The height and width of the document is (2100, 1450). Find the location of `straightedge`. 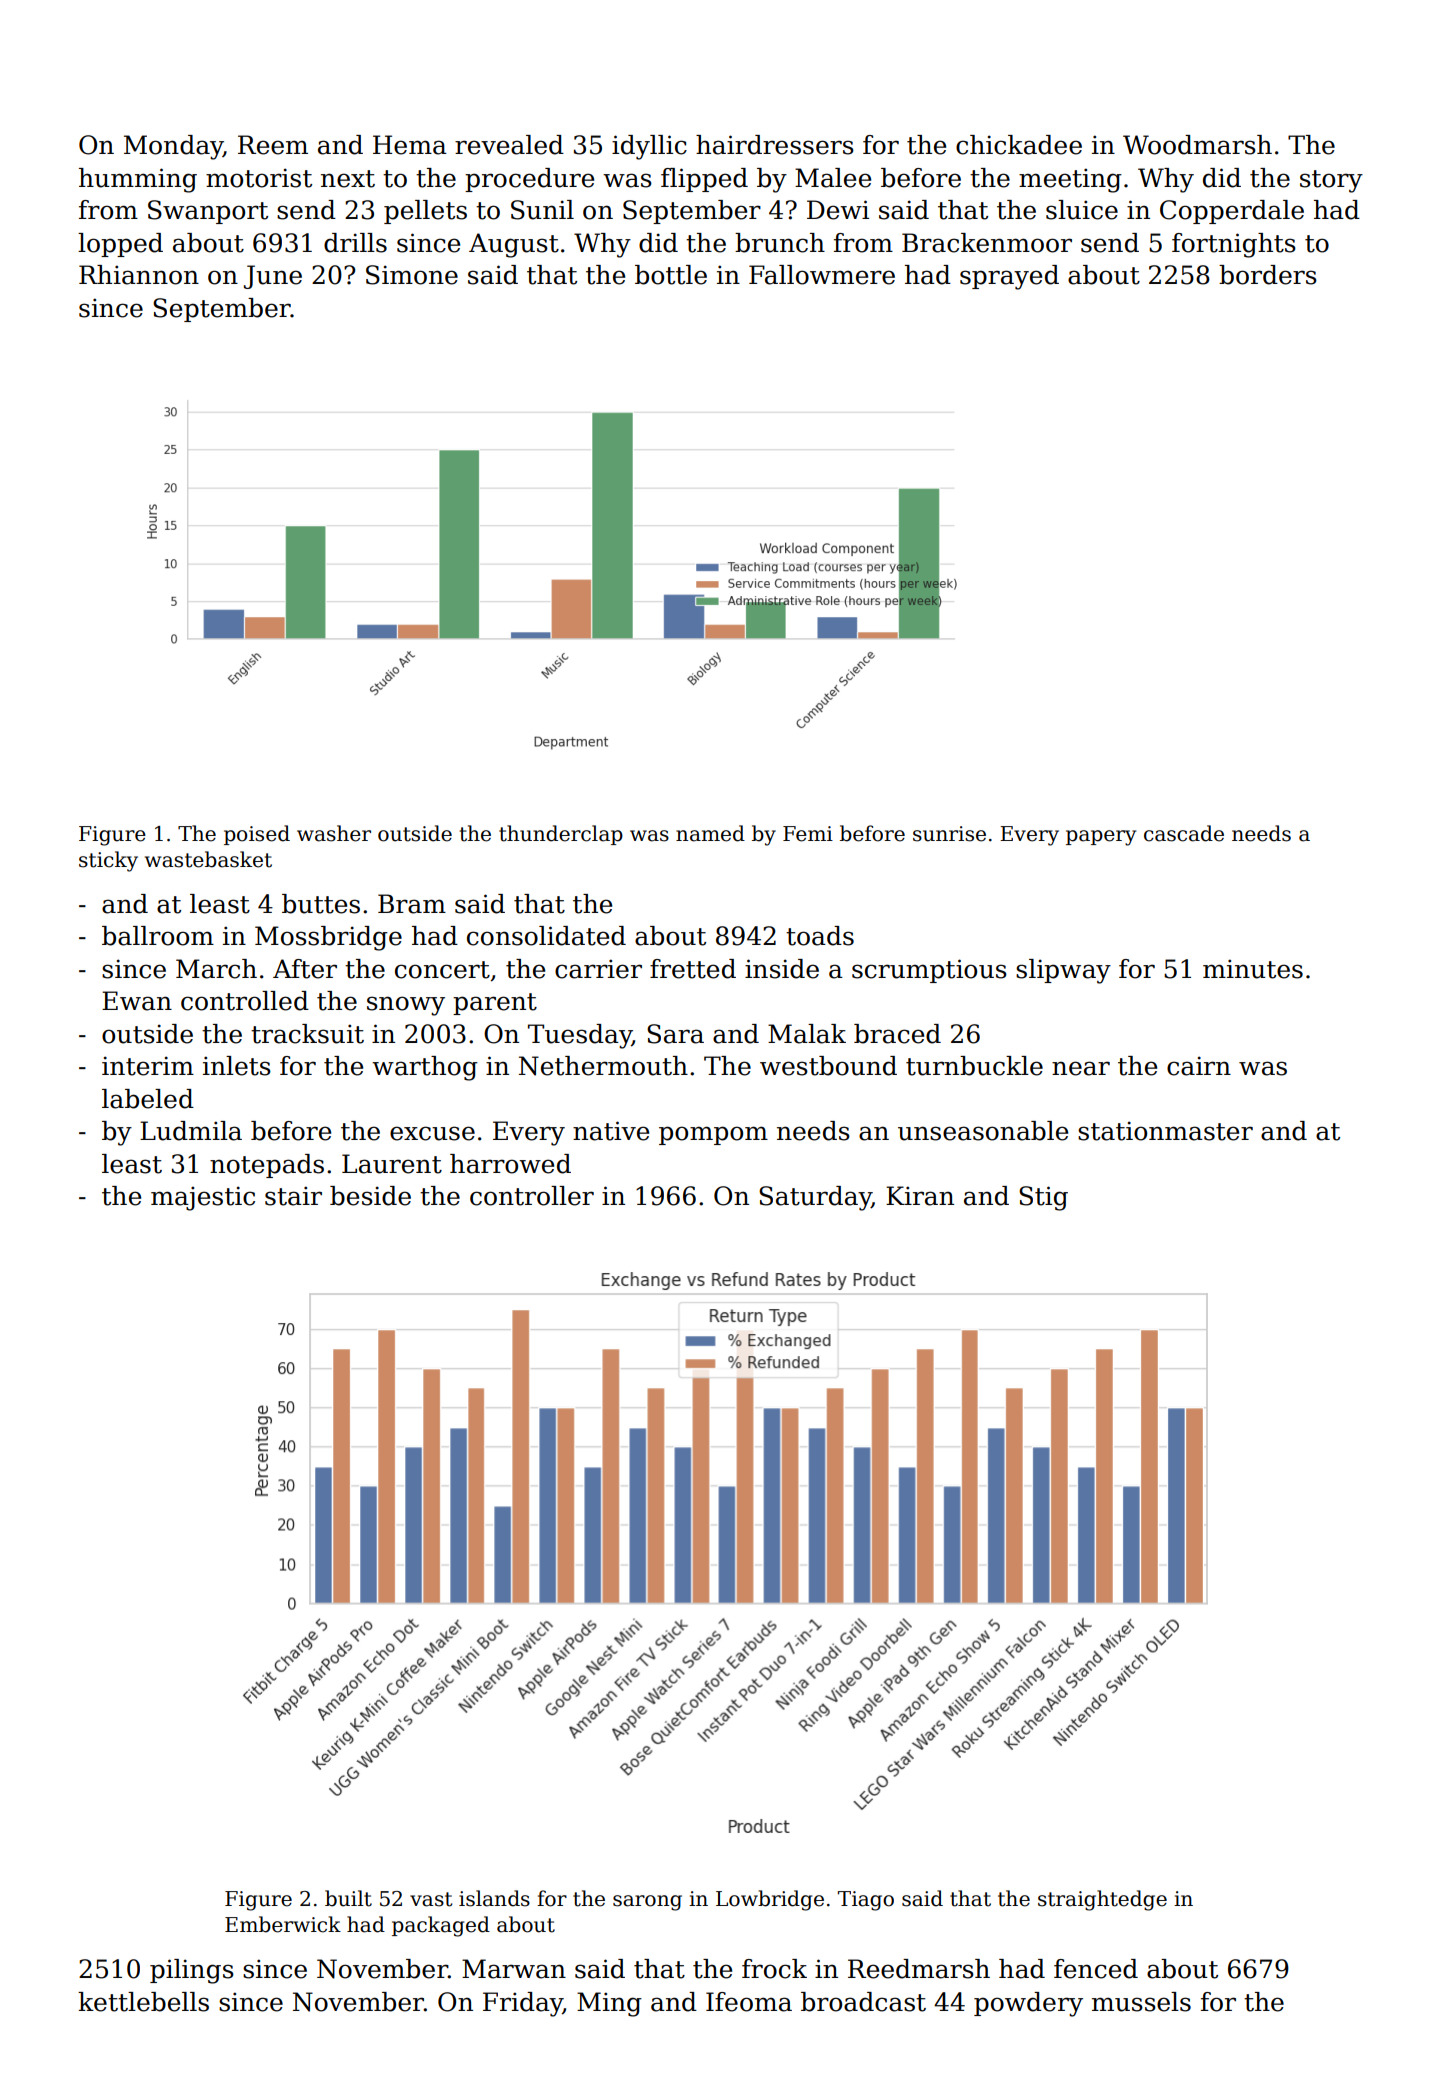

straightedge is located at coordinates (1102, 1900).
